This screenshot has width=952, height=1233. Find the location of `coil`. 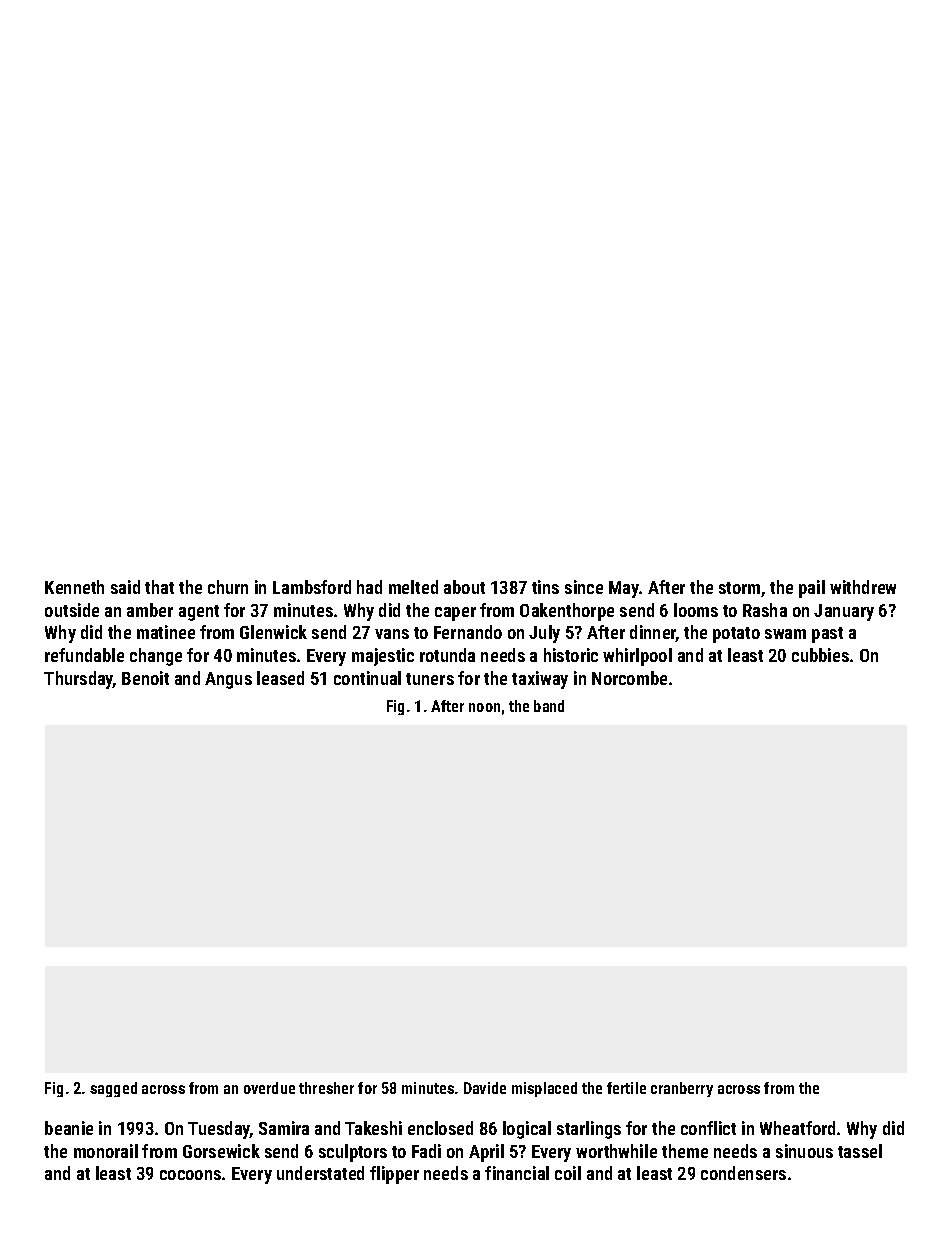

coil is located at coordinates (568, 1173).
